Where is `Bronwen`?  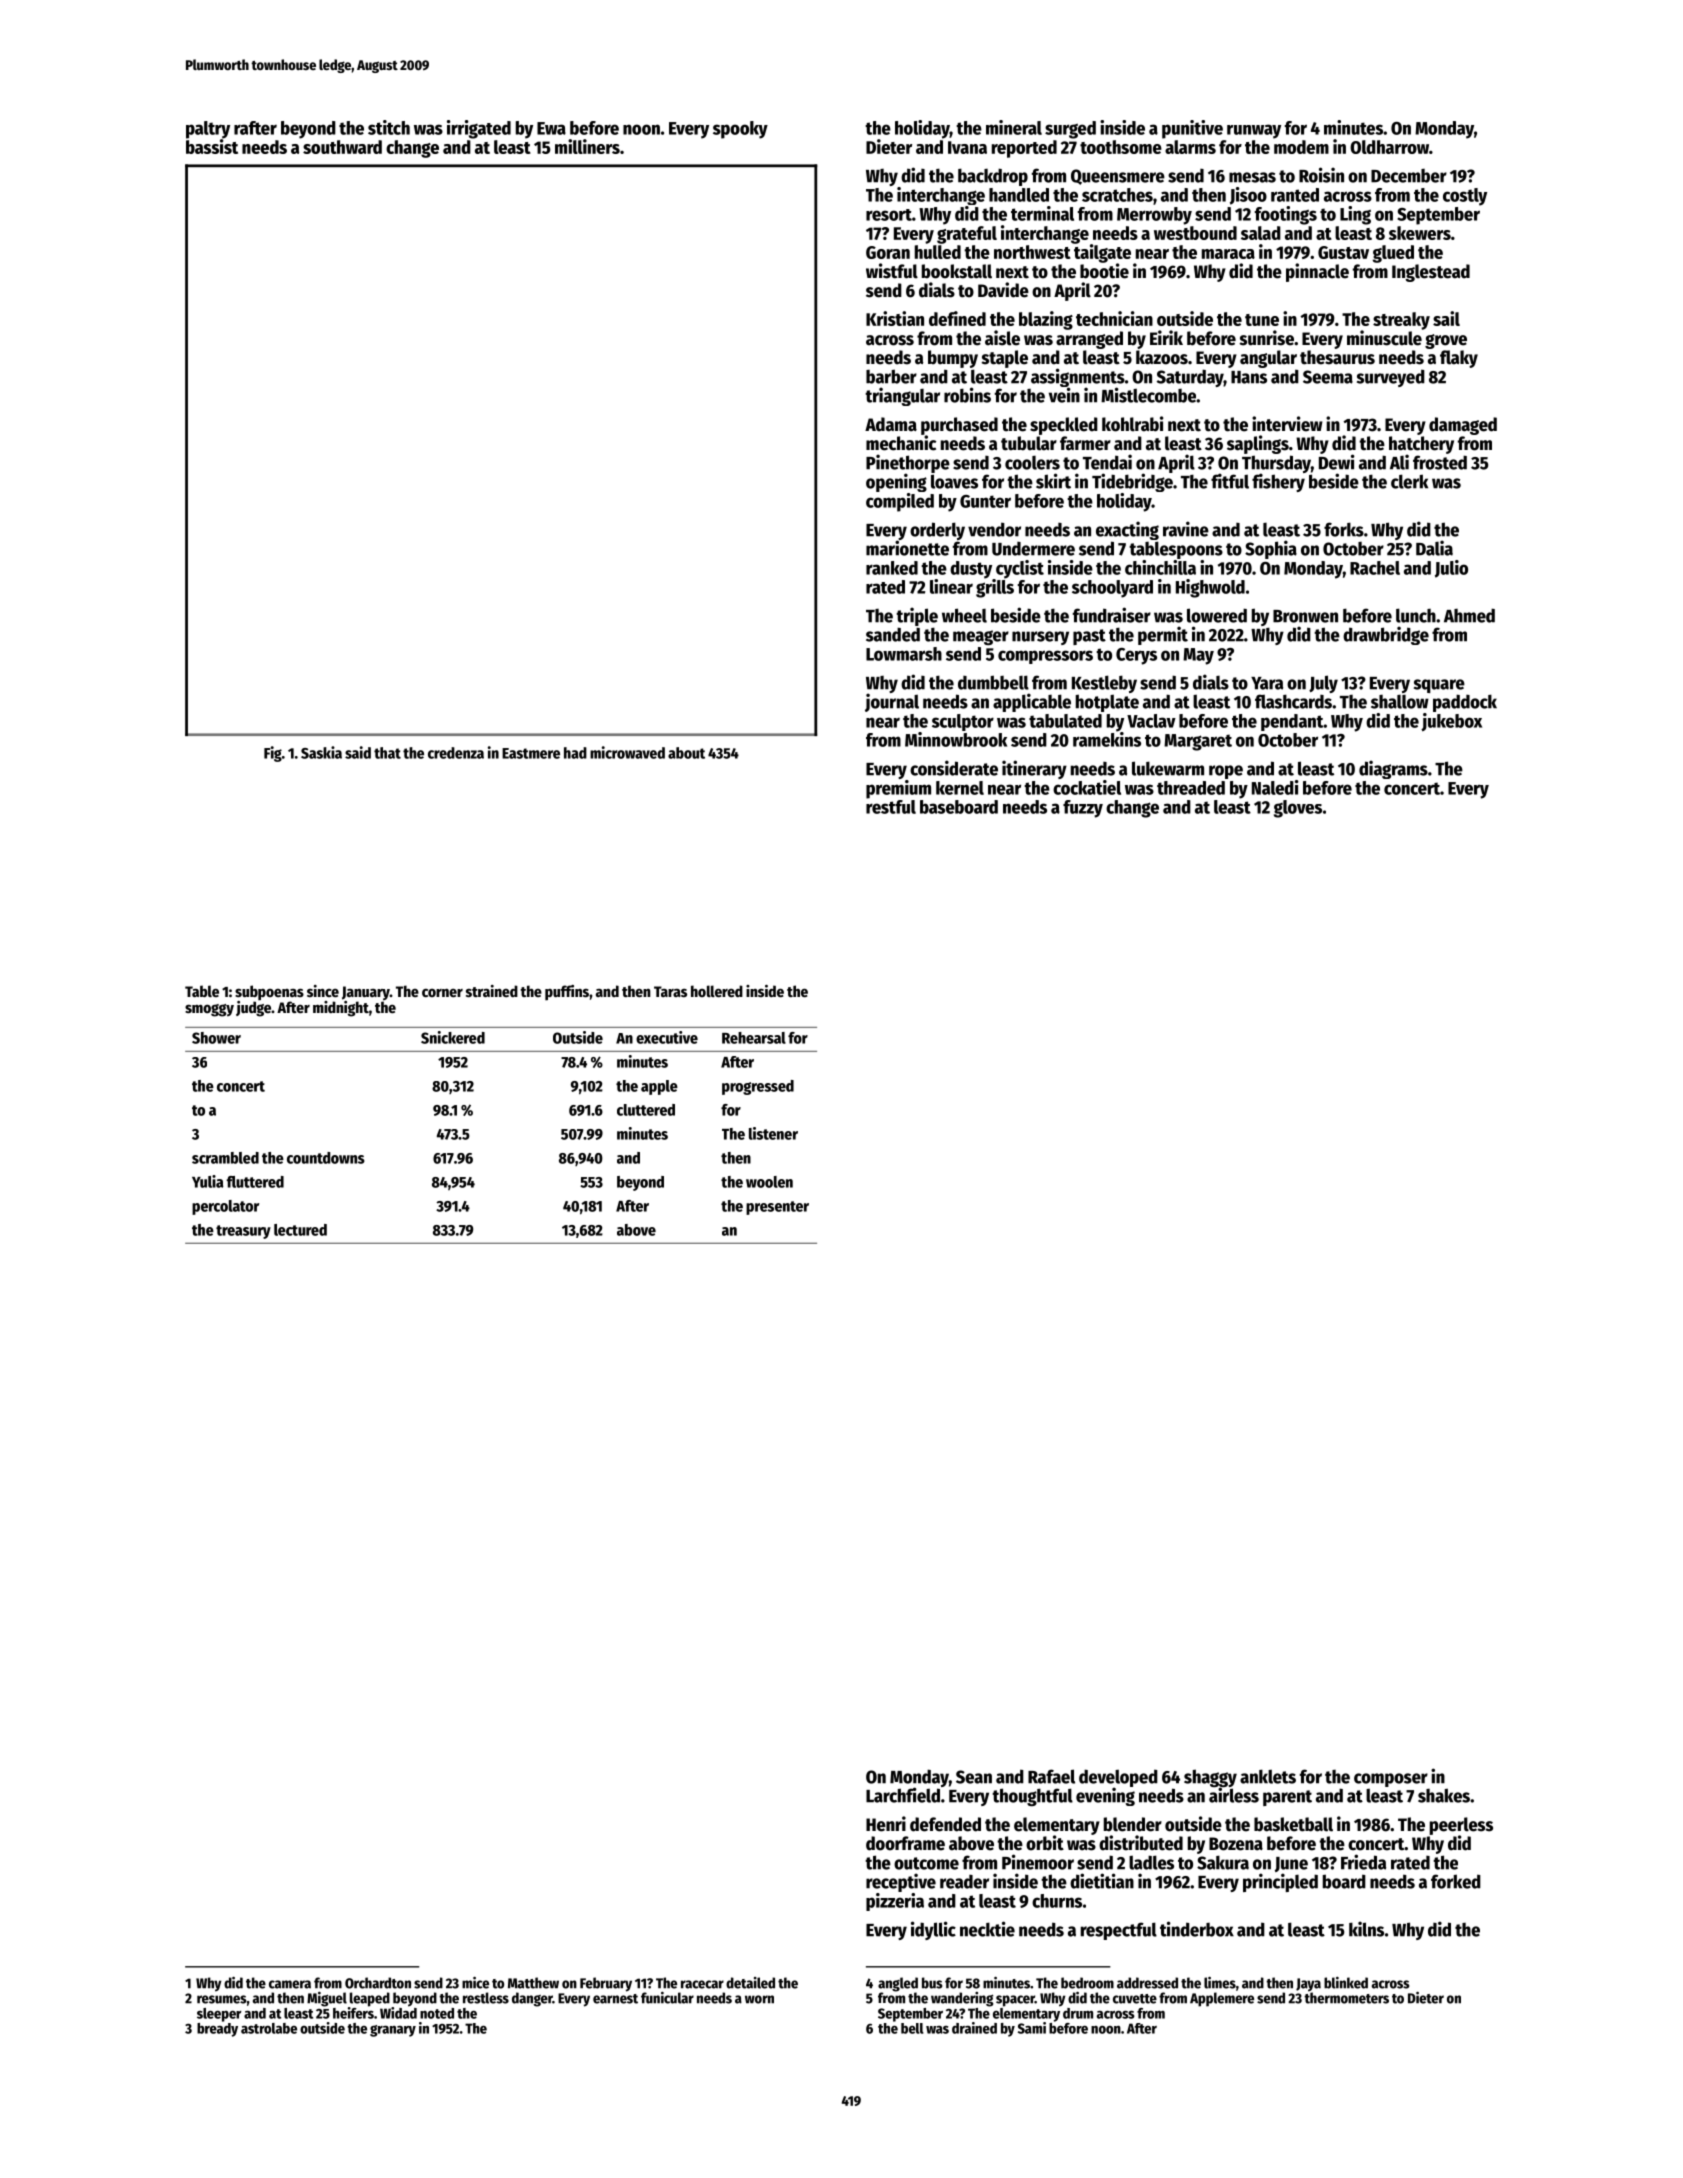 Bronwen is located at coordinates (1305, 616).
